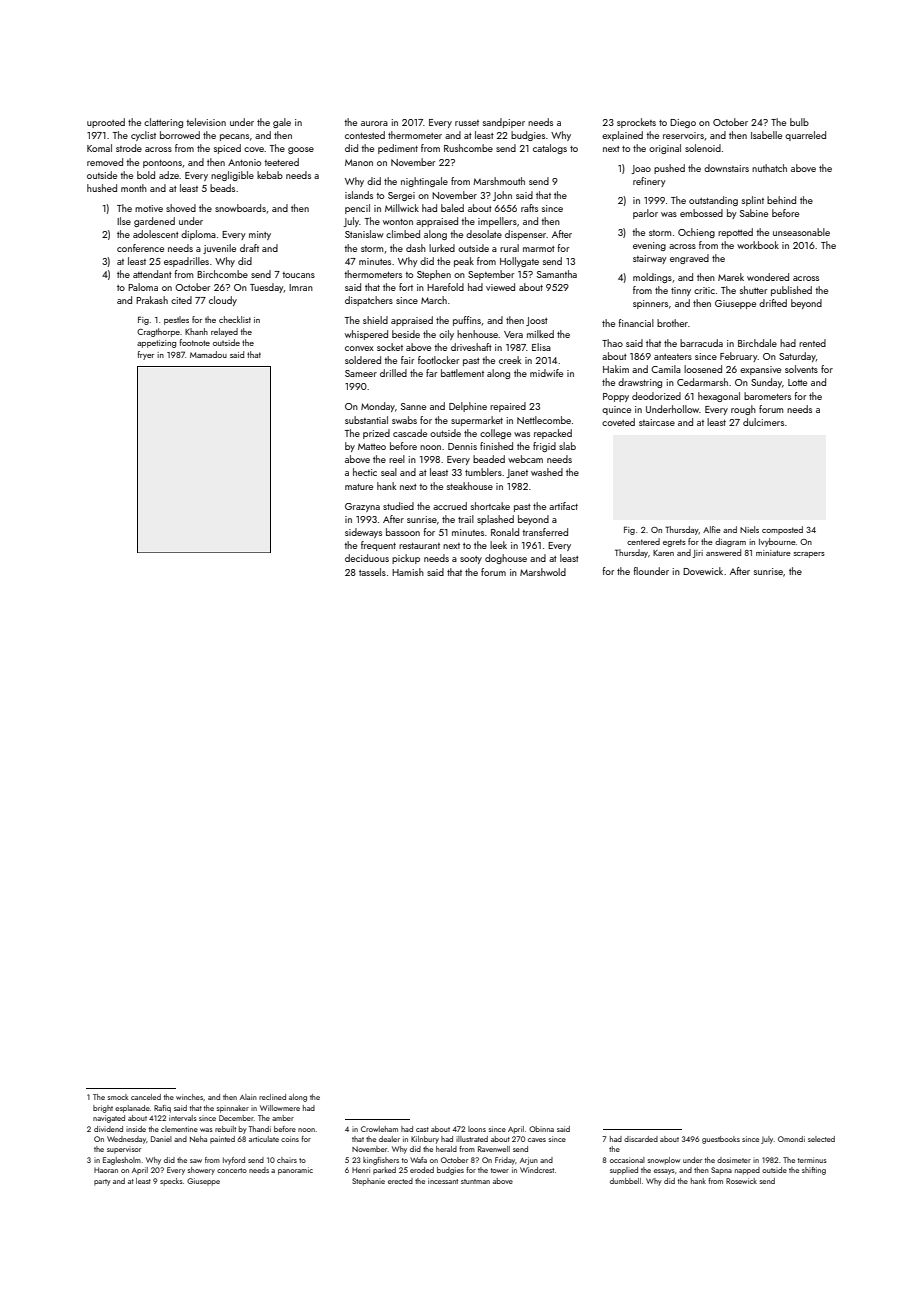 The height and width of the screenshot is (1308, 924). Describe the element at coordinates (747, 1171) in the screenshot. I see `napped` at that location.
